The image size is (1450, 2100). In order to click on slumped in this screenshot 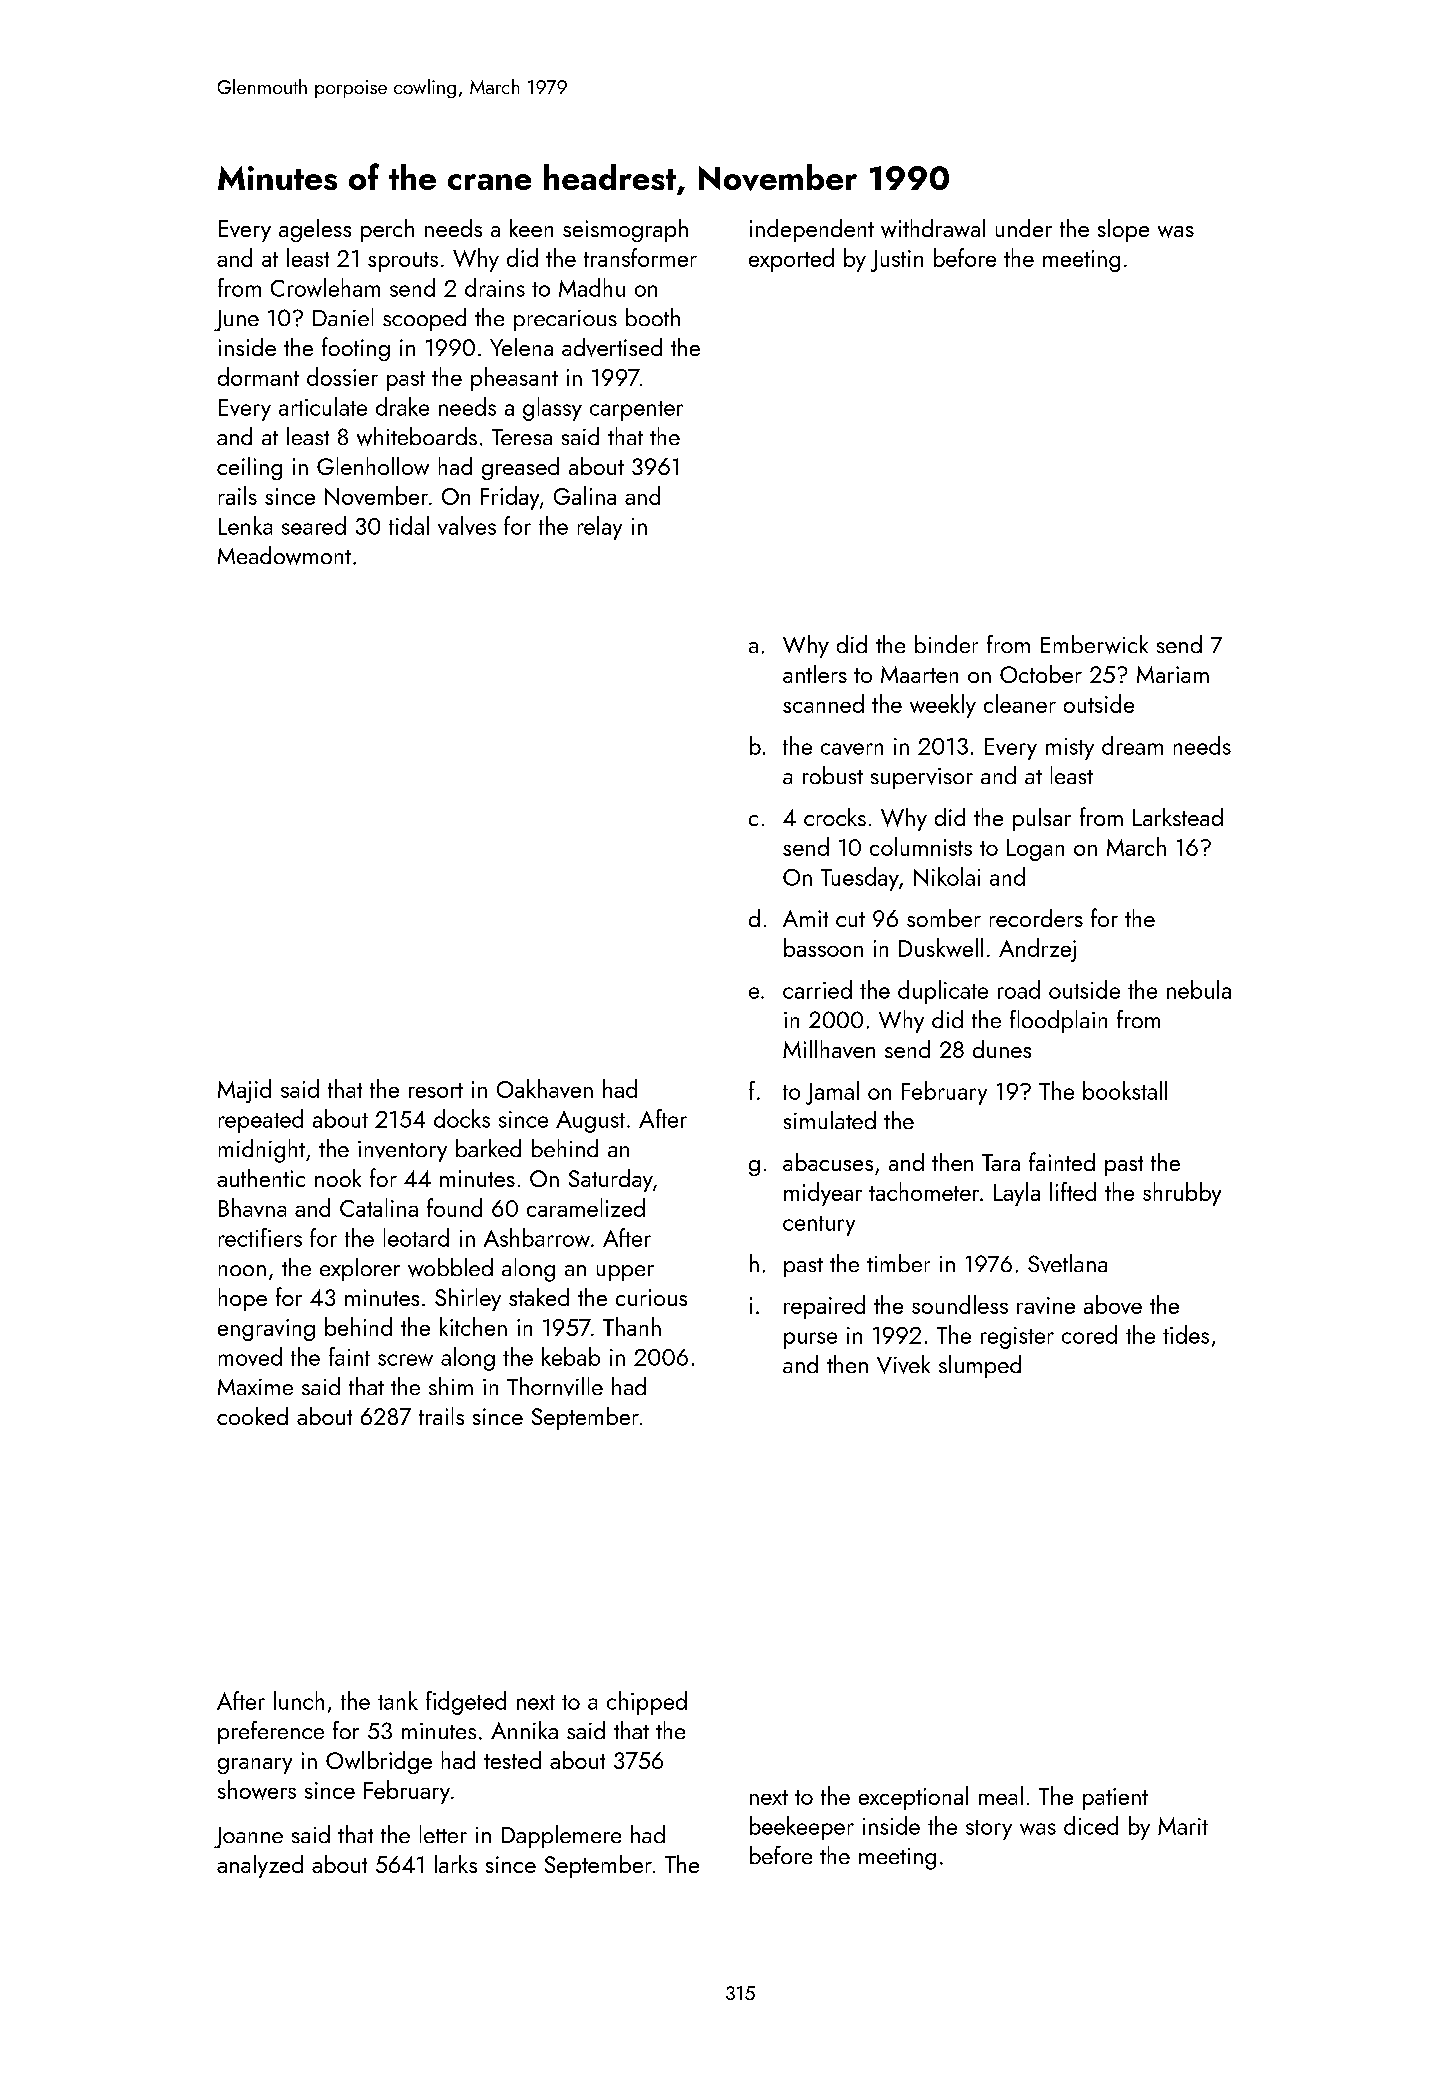, I will do `click(980, 1366)`.
